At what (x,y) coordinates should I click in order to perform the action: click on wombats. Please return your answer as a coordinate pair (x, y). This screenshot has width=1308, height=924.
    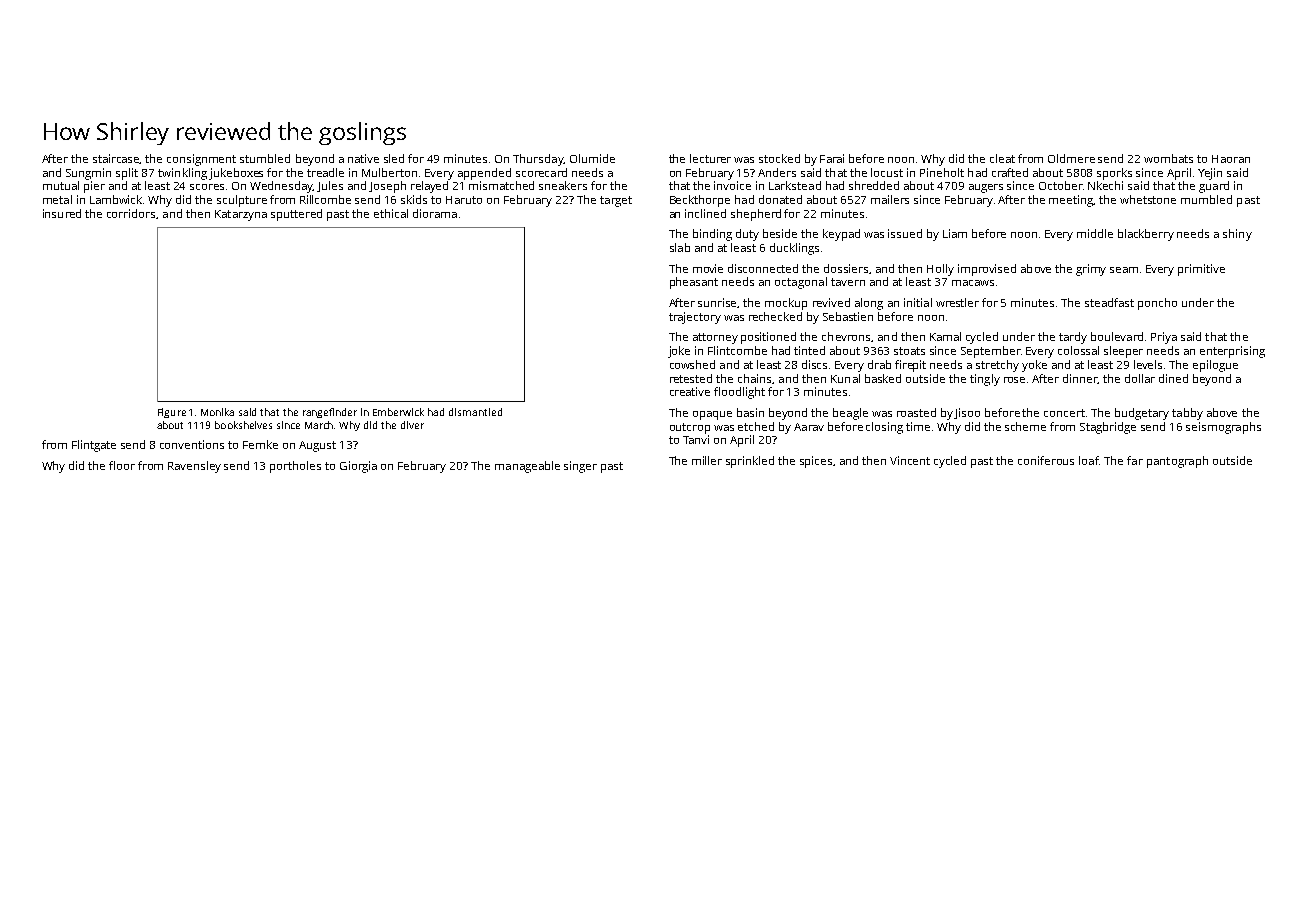
    Looking at the image, I should click on (1168, 158).
